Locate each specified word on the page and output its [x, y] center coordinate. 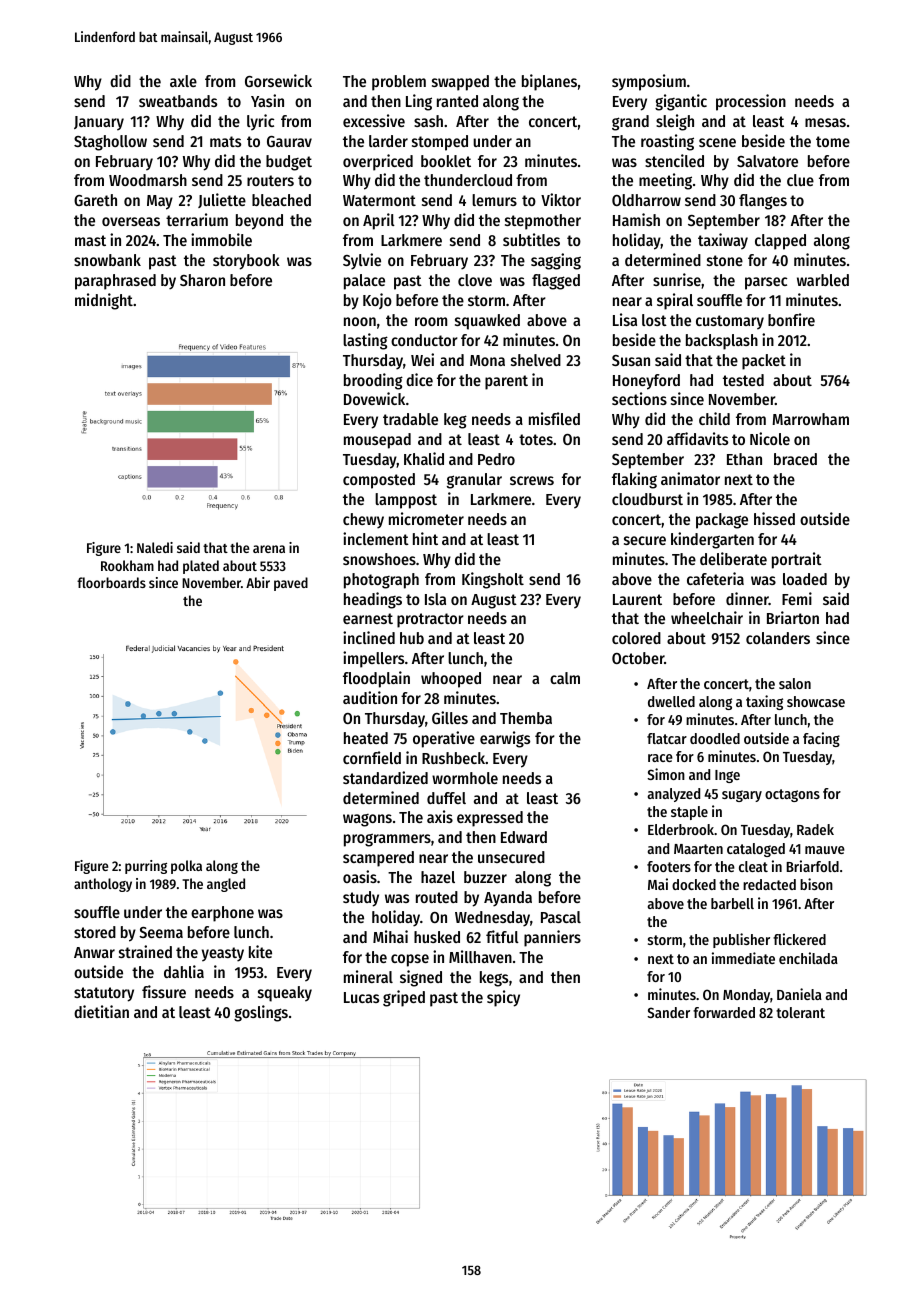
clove [475, 280]
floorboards [111, 582]
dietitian [101, 1011]
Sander [668, 1012]
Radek [815, 829]
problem [399, 83]
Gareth [95, 200]
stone [725, 260]
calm [565, 678]
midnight [104, 301]
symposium [649, 82]
